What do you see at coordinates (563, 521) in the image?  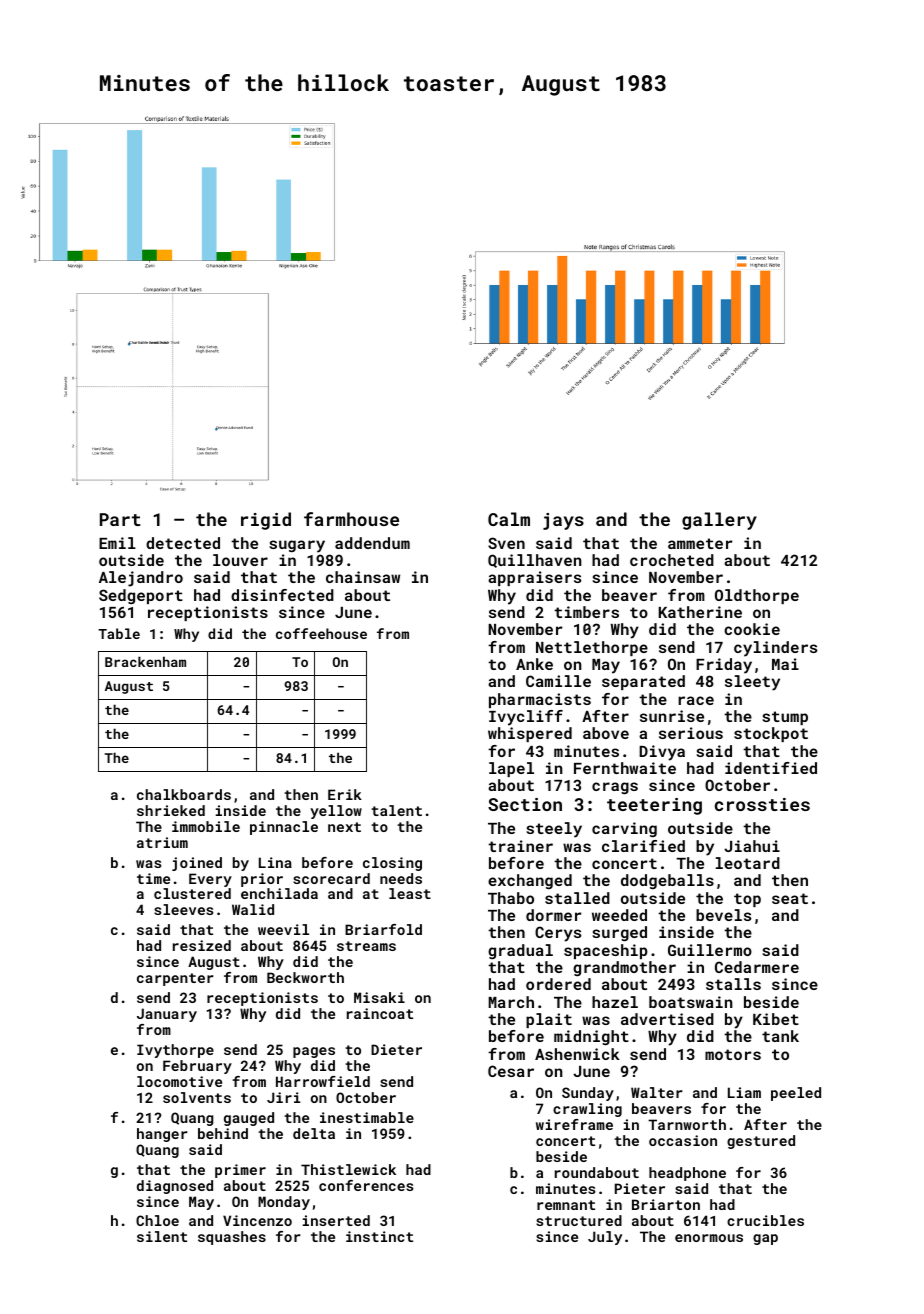 I see `jays` at bounding box center [563, 521].
